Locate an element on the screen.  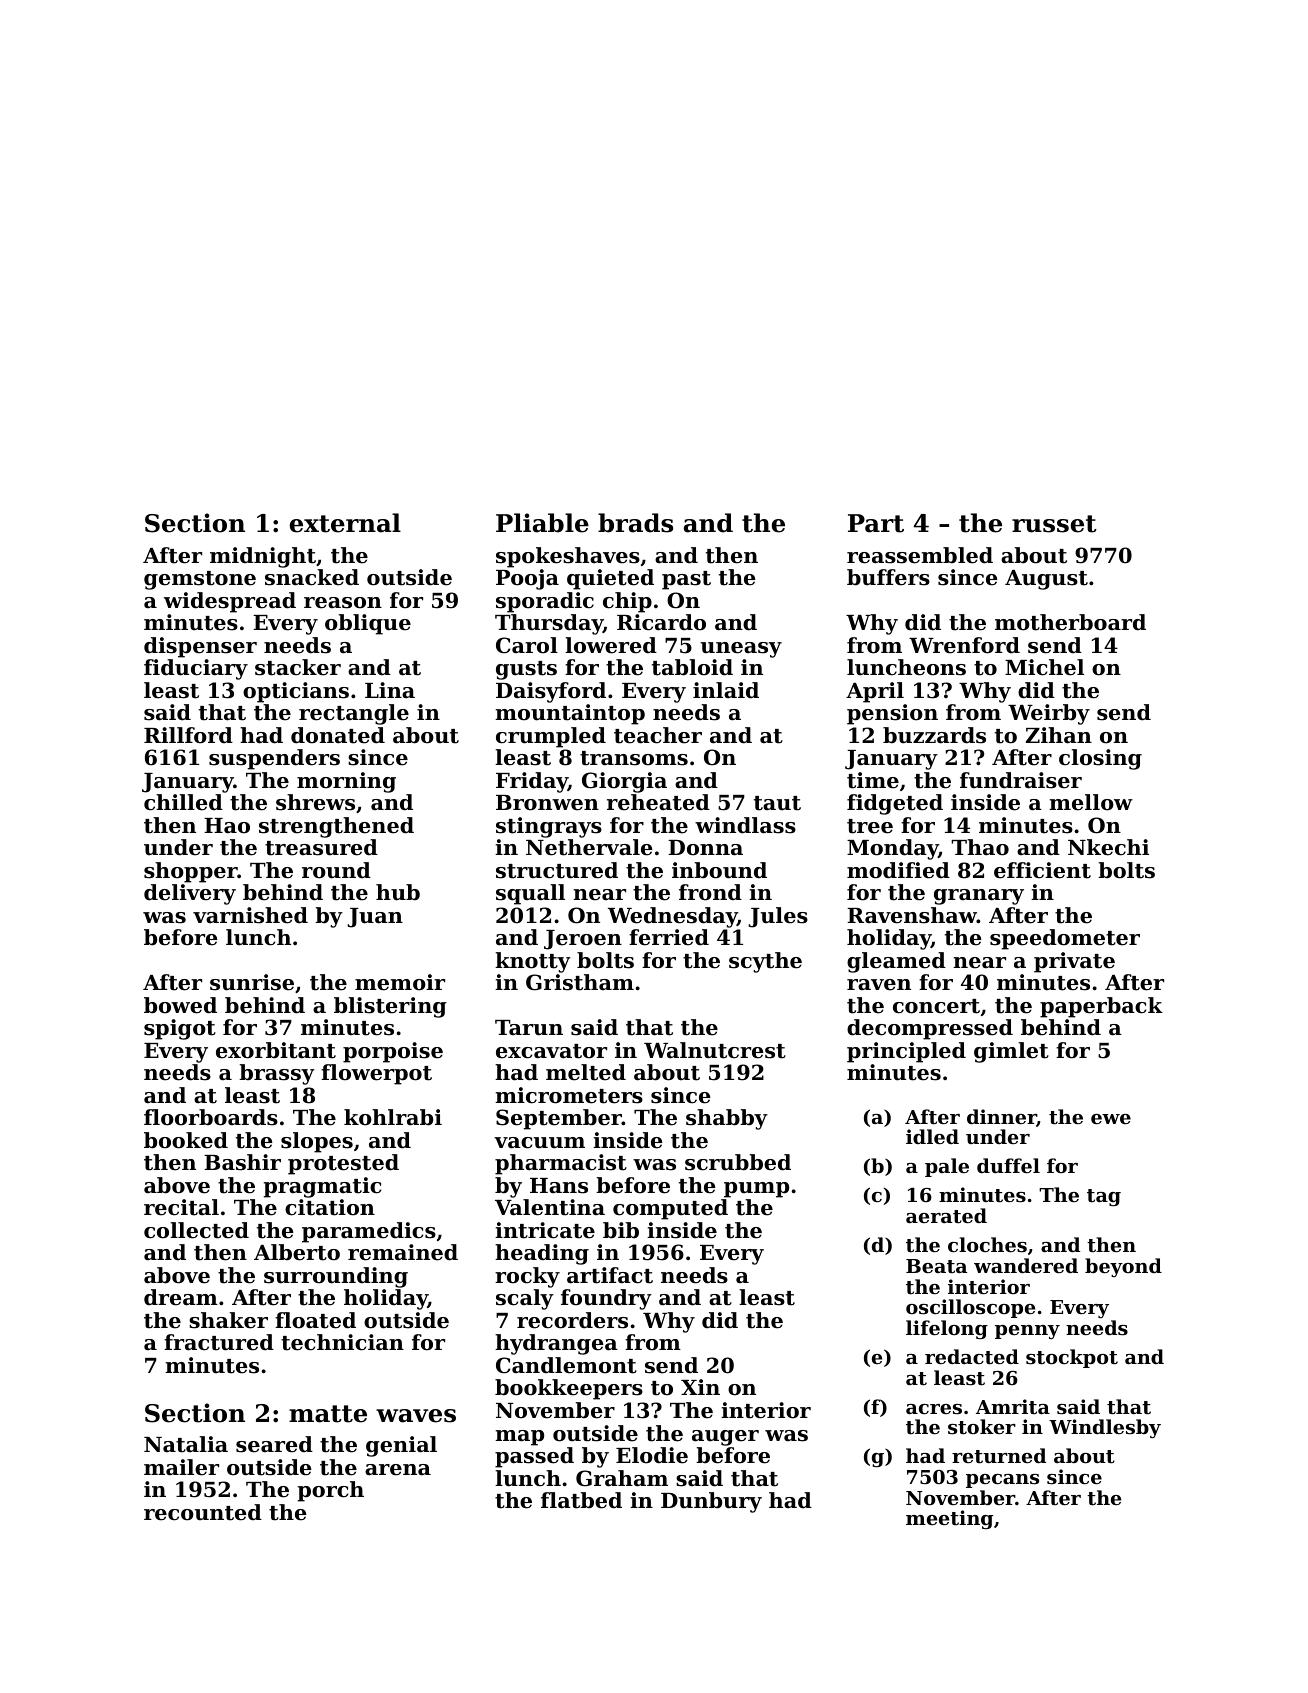
Walnutcrest is located at coordinates (715, 1050).
